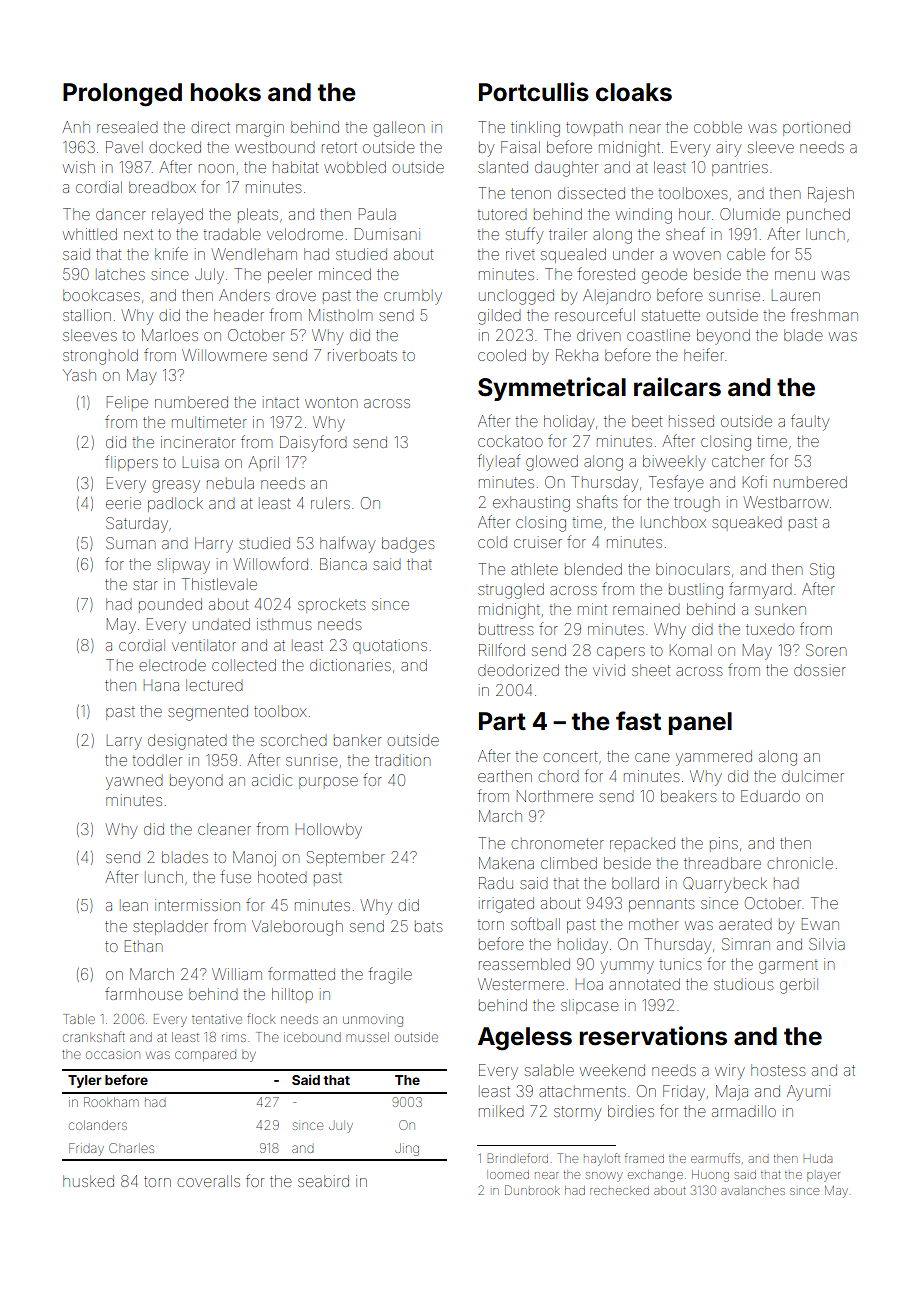 The width and height of the screenshot is (924, 1308). What do you see at coordinates (130, 543) in the screenshot?
I see `Suman` at bounding box center [130, 543].
